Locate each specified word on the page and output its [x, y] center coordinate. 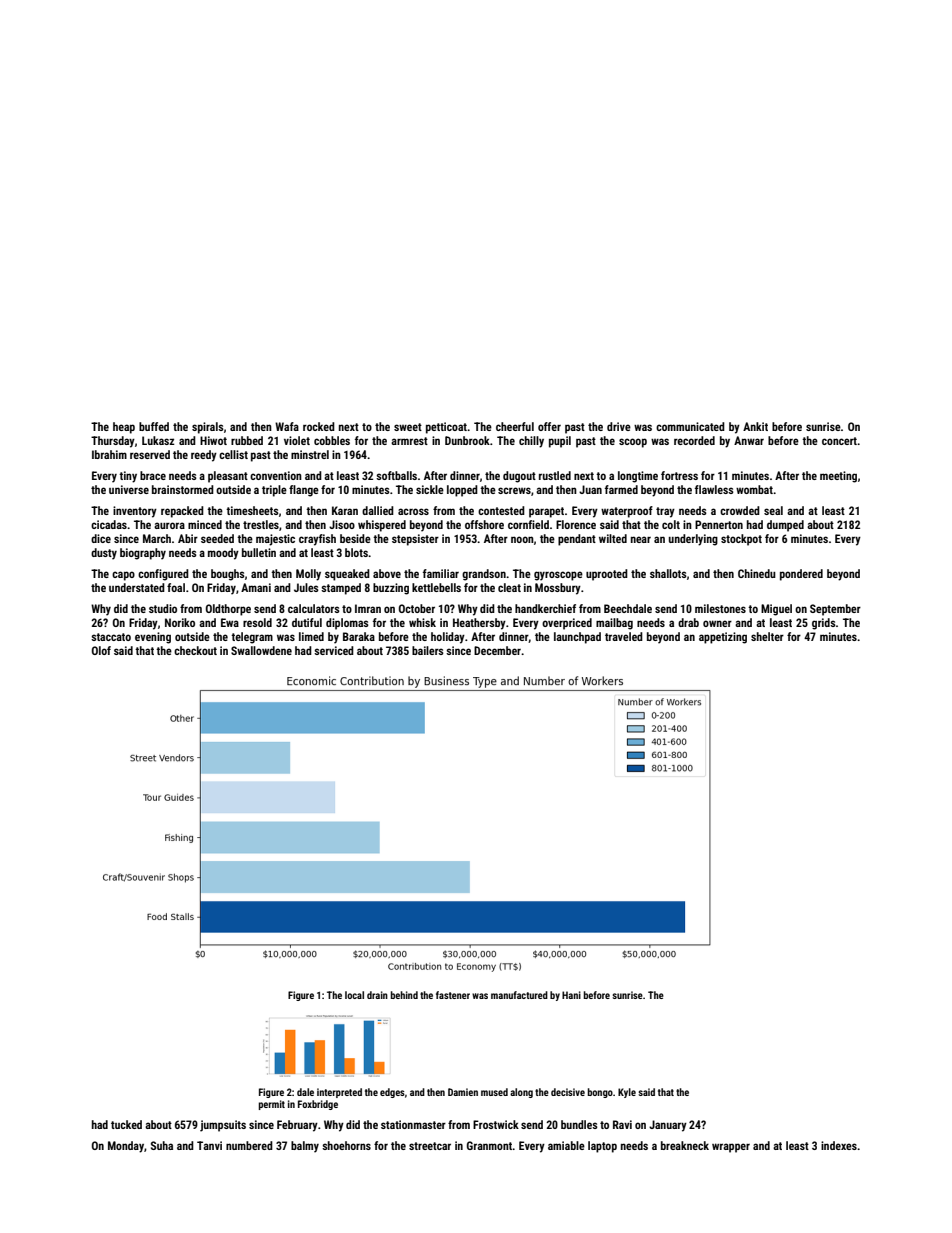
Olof [101, 650]
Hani [571, 995]
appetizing [723, 638]
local [354, 995]
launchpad [577, 638]
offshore [484, 524]
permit [272, 1105]
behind [404, 995]
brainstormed [183, 489]
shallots [668, 573]
